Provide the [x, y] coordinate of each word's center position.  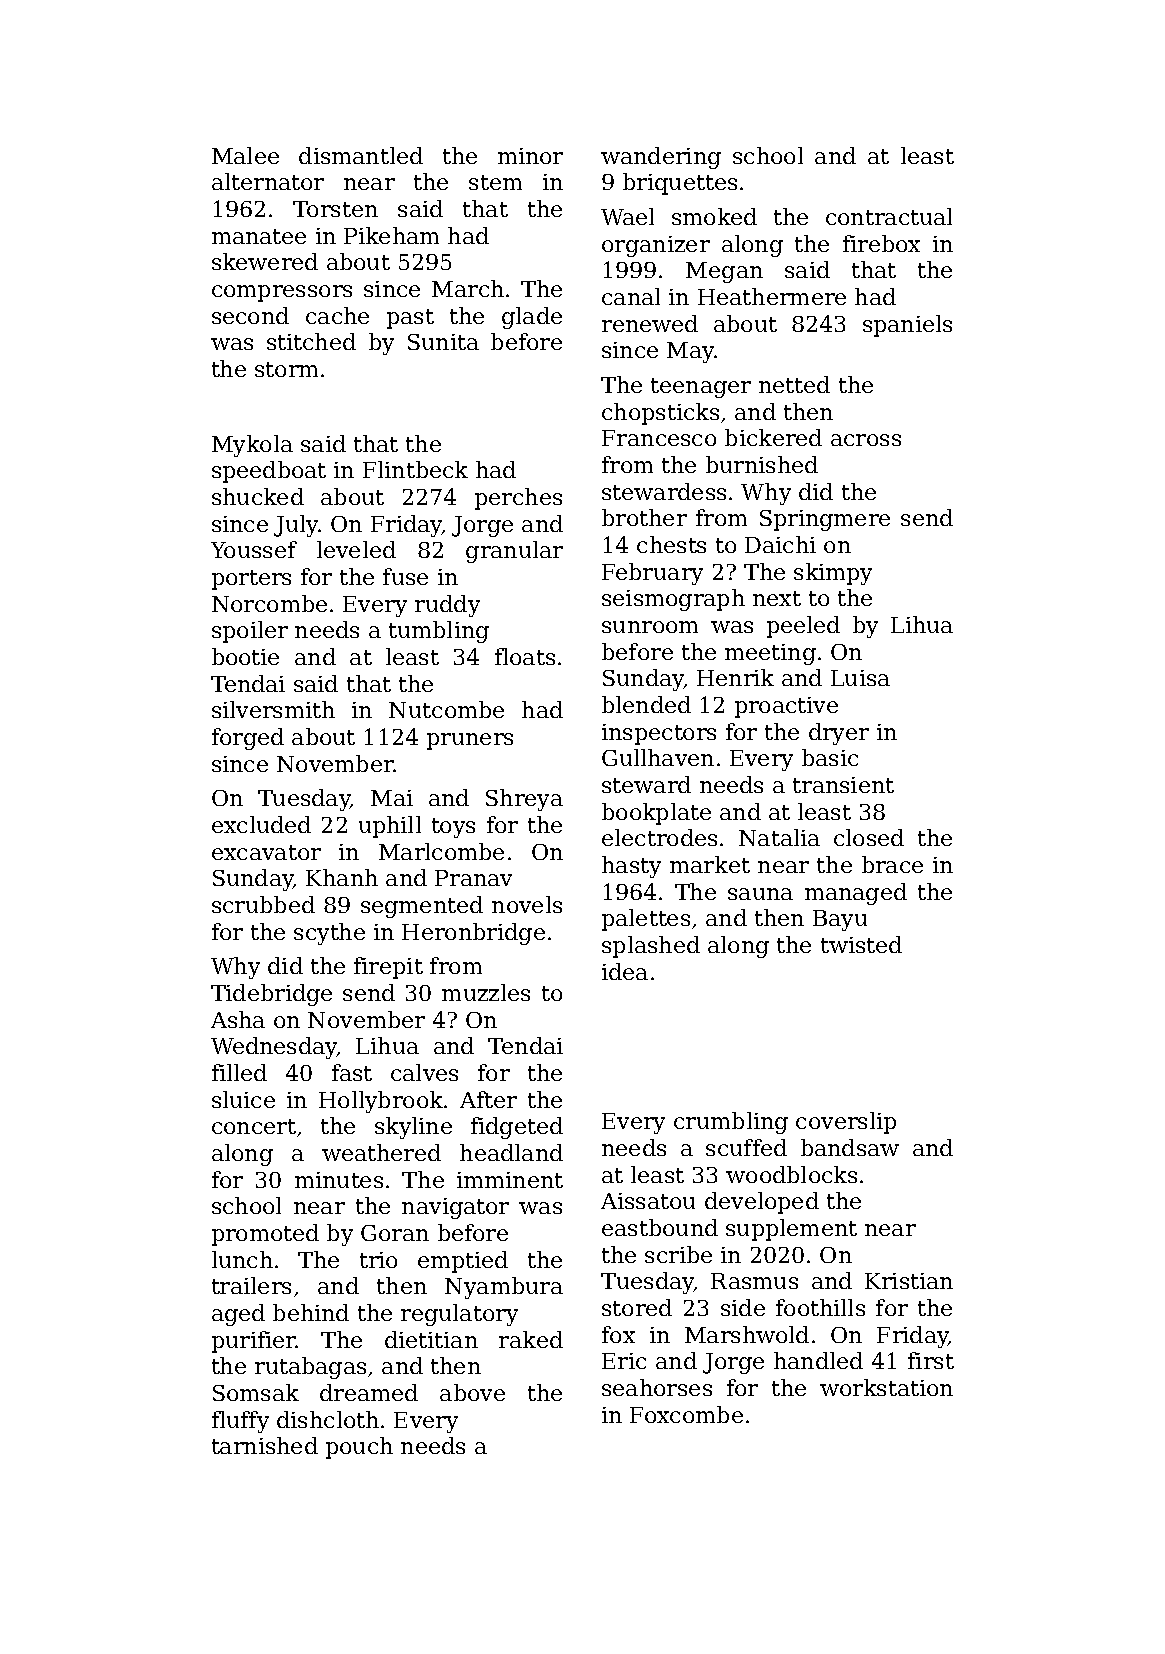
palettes [646, 920]
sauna [760, 894]
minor [530, 156]
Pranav [473, 878]
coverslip [846, 1123]
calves [424, 1072]
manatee [259, 236]
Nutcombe [446, 709]
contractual [889, 216]
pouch [359, 1448]
